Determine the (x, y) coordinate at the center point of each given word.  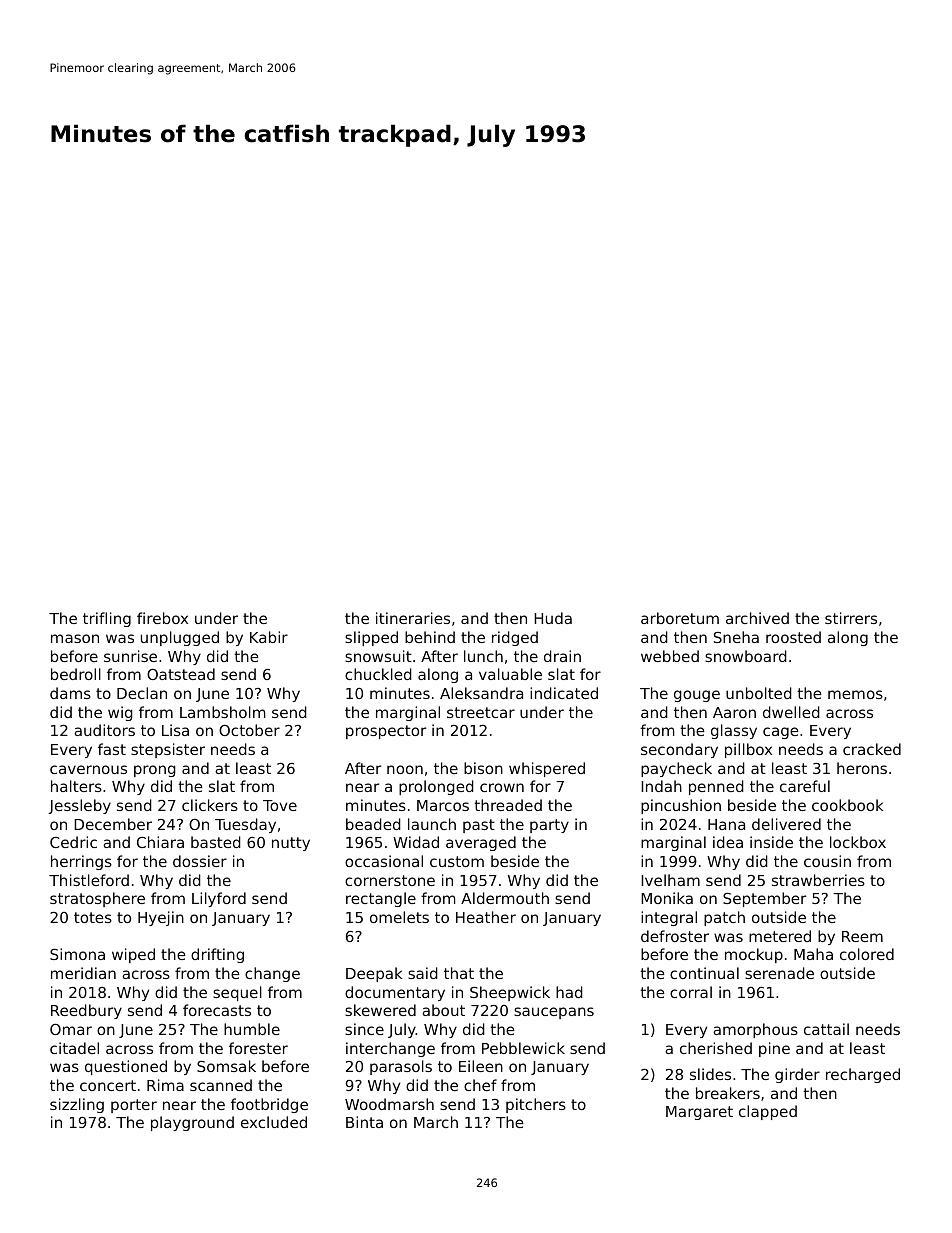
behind (430, 637)
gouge (697, 696)
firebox (162, 618)
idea (728, 842)
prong (155, 771)
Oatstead (181, 674)
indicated (564, 693)
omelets (399, 917)
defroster (675, 936)
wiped (133, 955)
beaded (373, 824)
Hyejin (161, 918)
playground (192, 1123)
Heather (486, 917)
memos (855, 694)
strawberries (818, 880)
